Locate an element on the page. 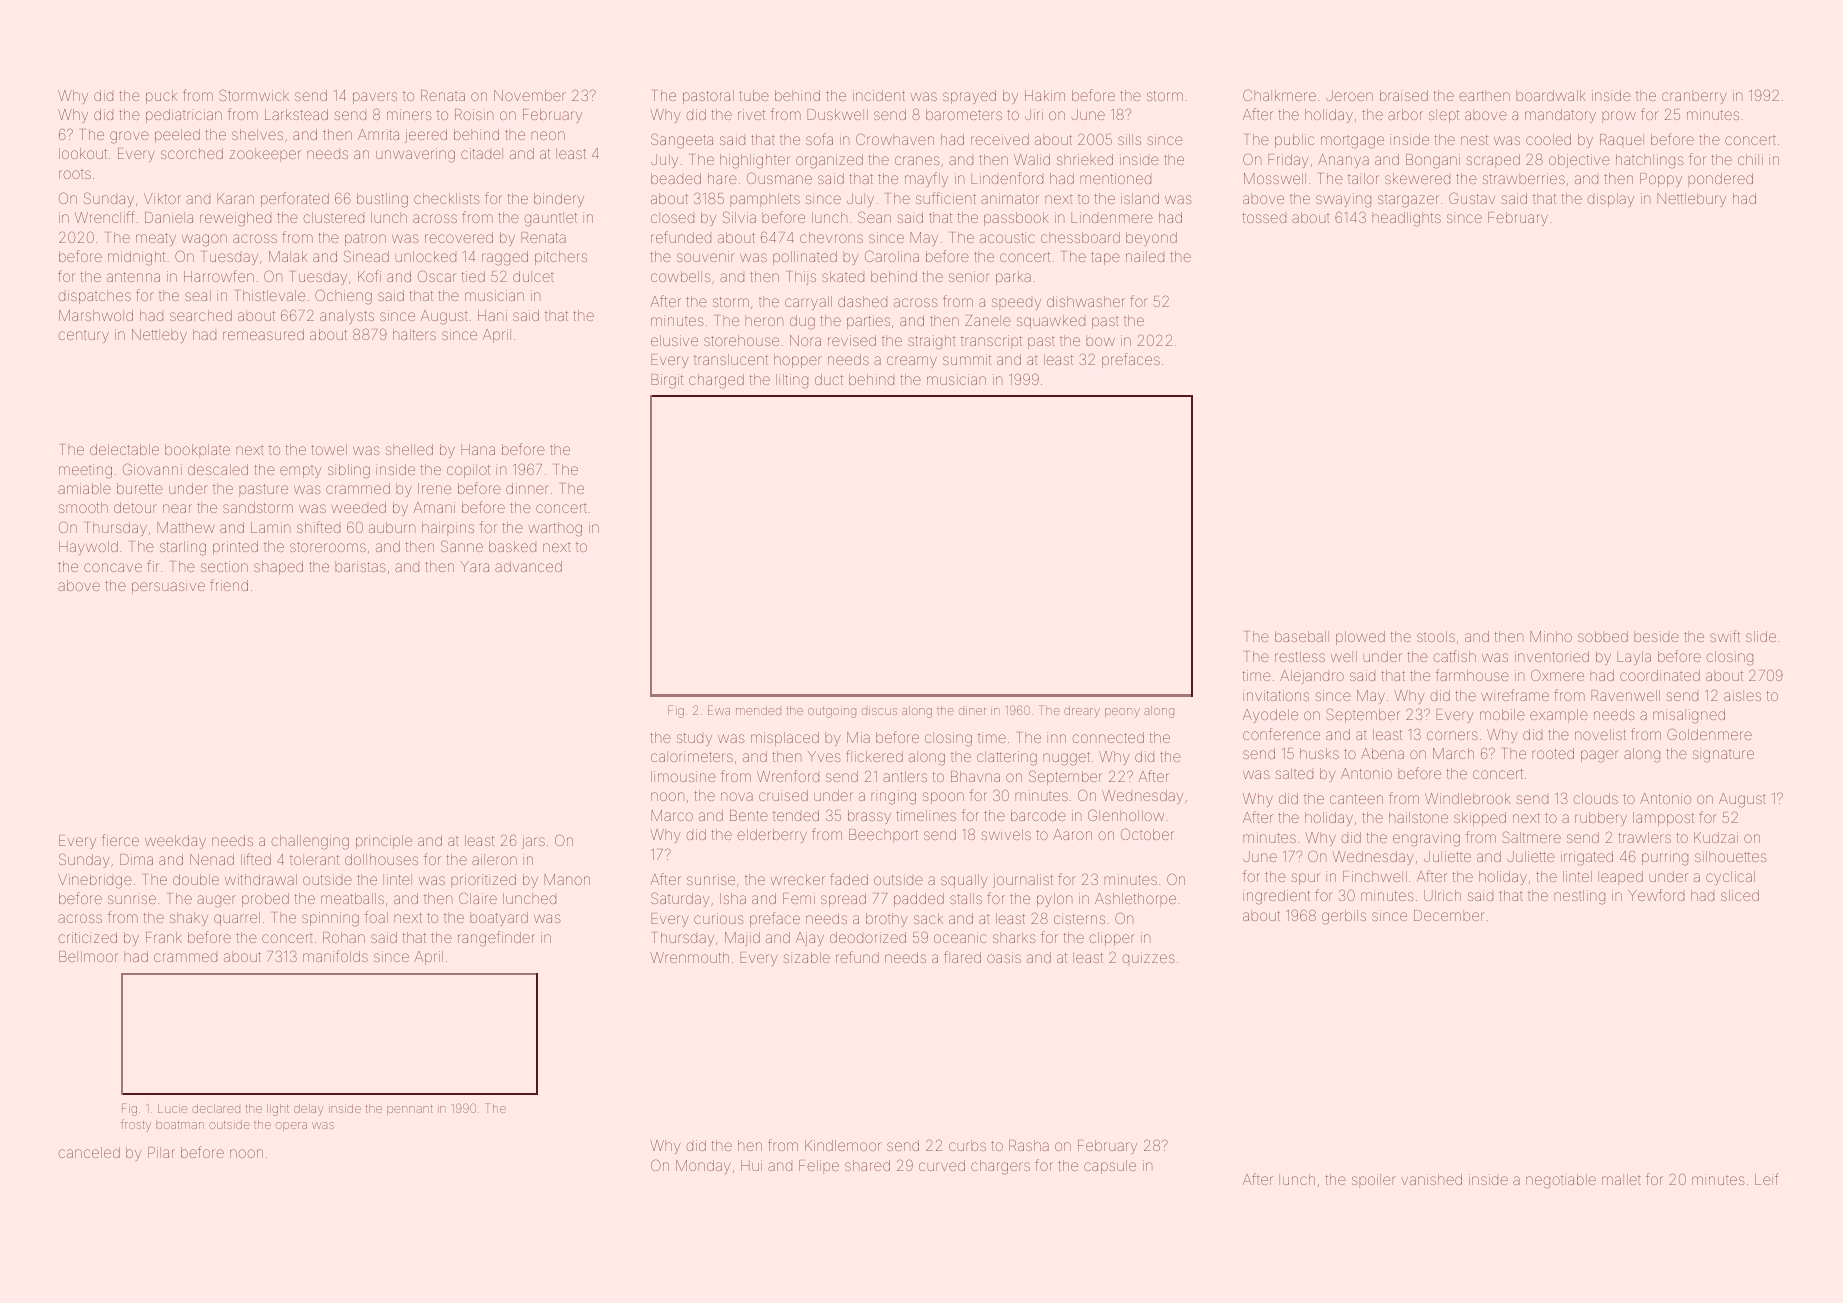 The width and height of the image is (1843, 1303). declared is located at coordinates (216, 1108).
